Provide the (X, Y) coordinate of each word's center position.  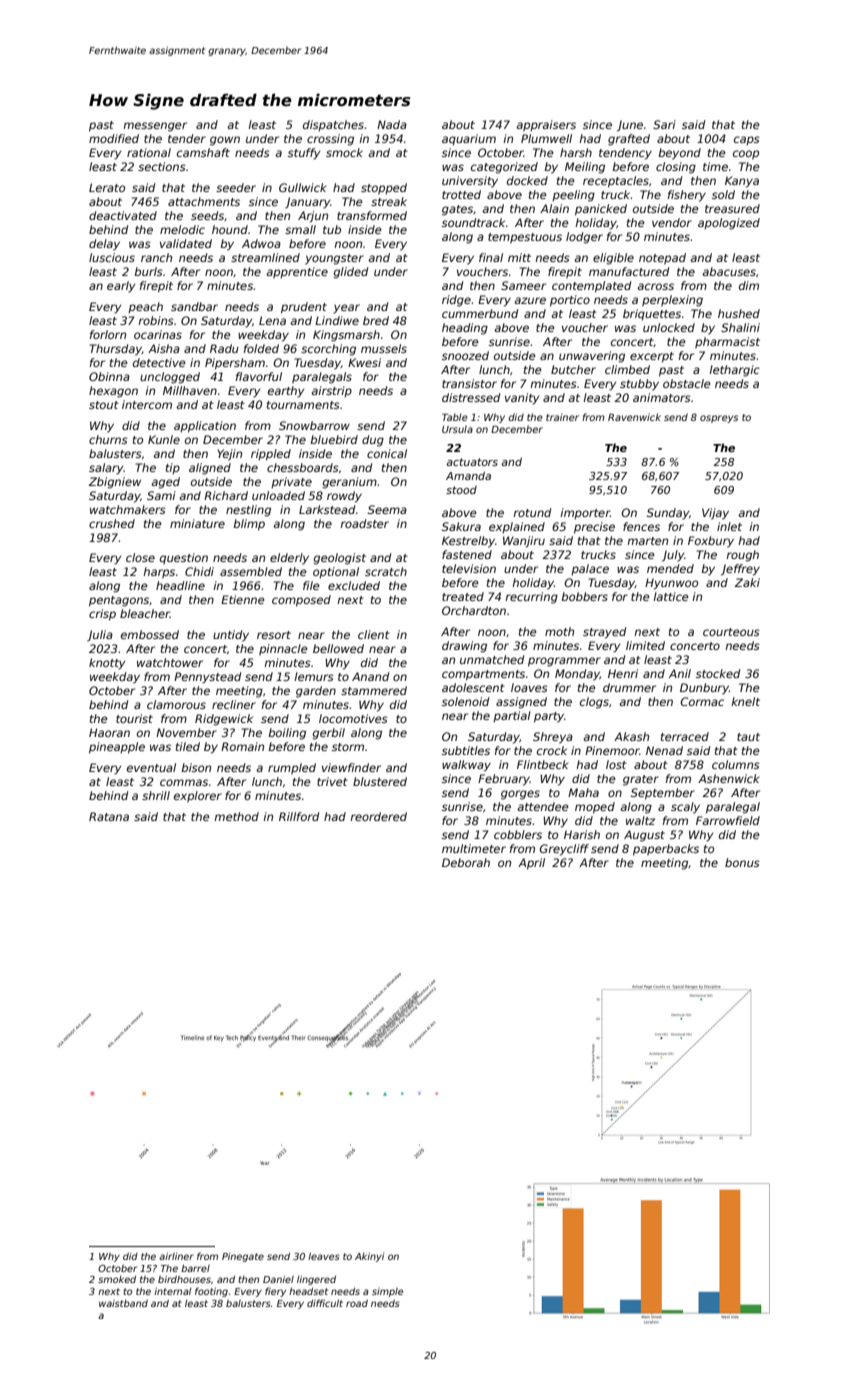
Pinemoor (612, 750)
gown (225, 141)
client (374, 634)
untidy (231, 636)
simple (387, 1292)
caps (747, 140)
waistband (123, 1303)
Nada (392, 124)
